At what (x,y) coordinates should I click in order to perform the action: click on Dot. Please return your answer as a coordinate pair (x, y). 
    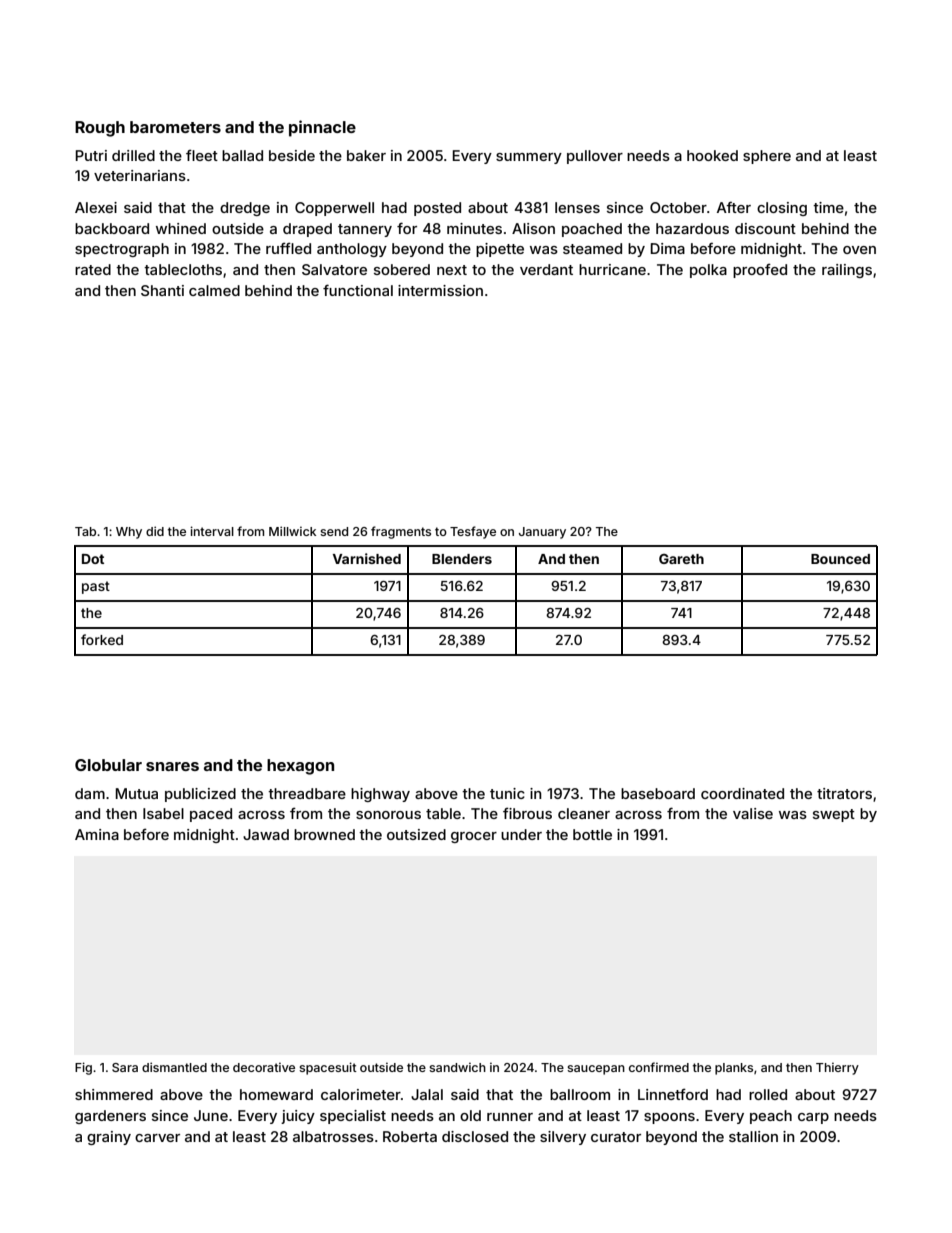
    Looking at the image, I should click on (93, 559).
